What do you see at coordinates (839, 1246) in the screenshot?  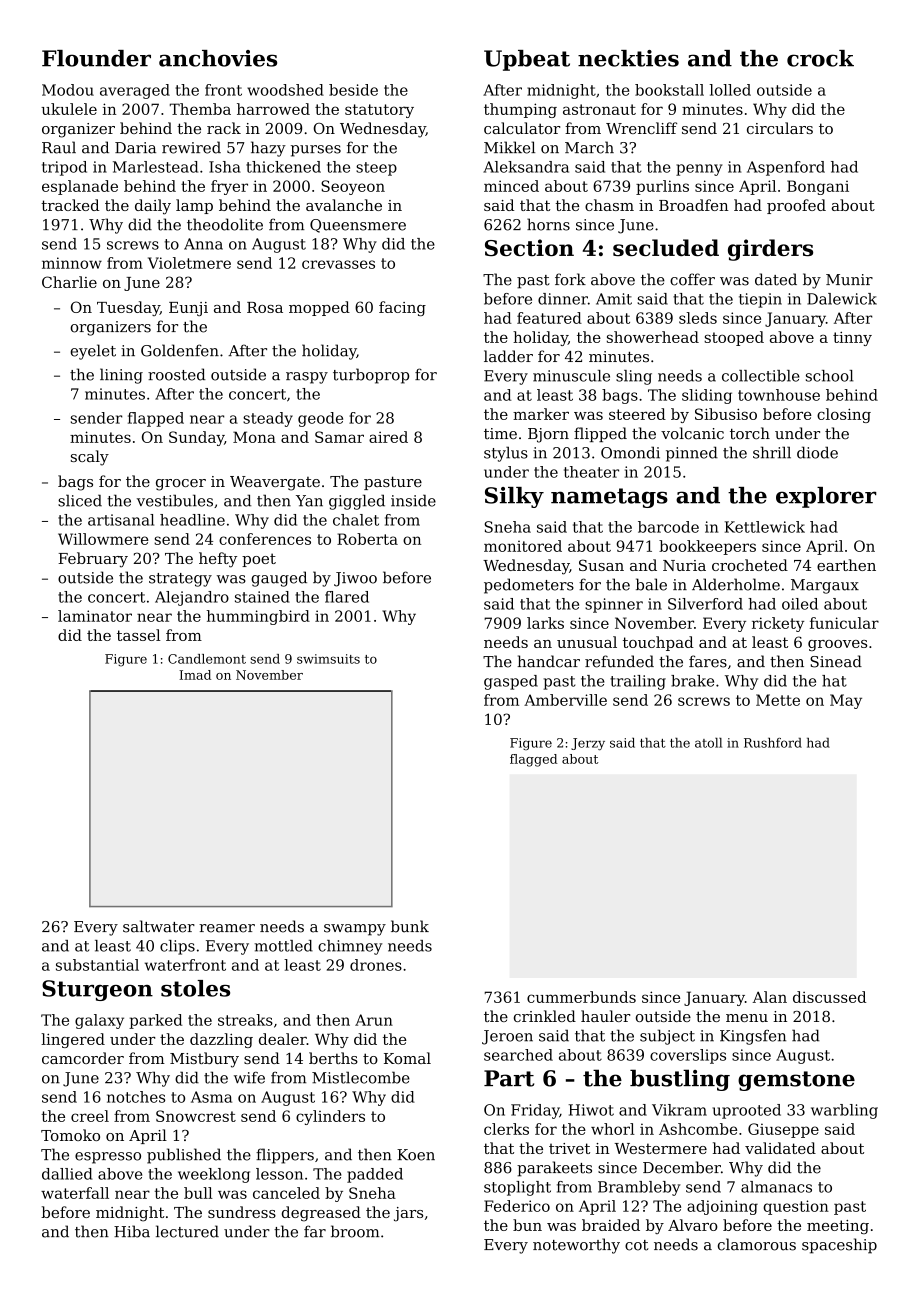 I see `spaceship` at bounding box center [839, 1246].
